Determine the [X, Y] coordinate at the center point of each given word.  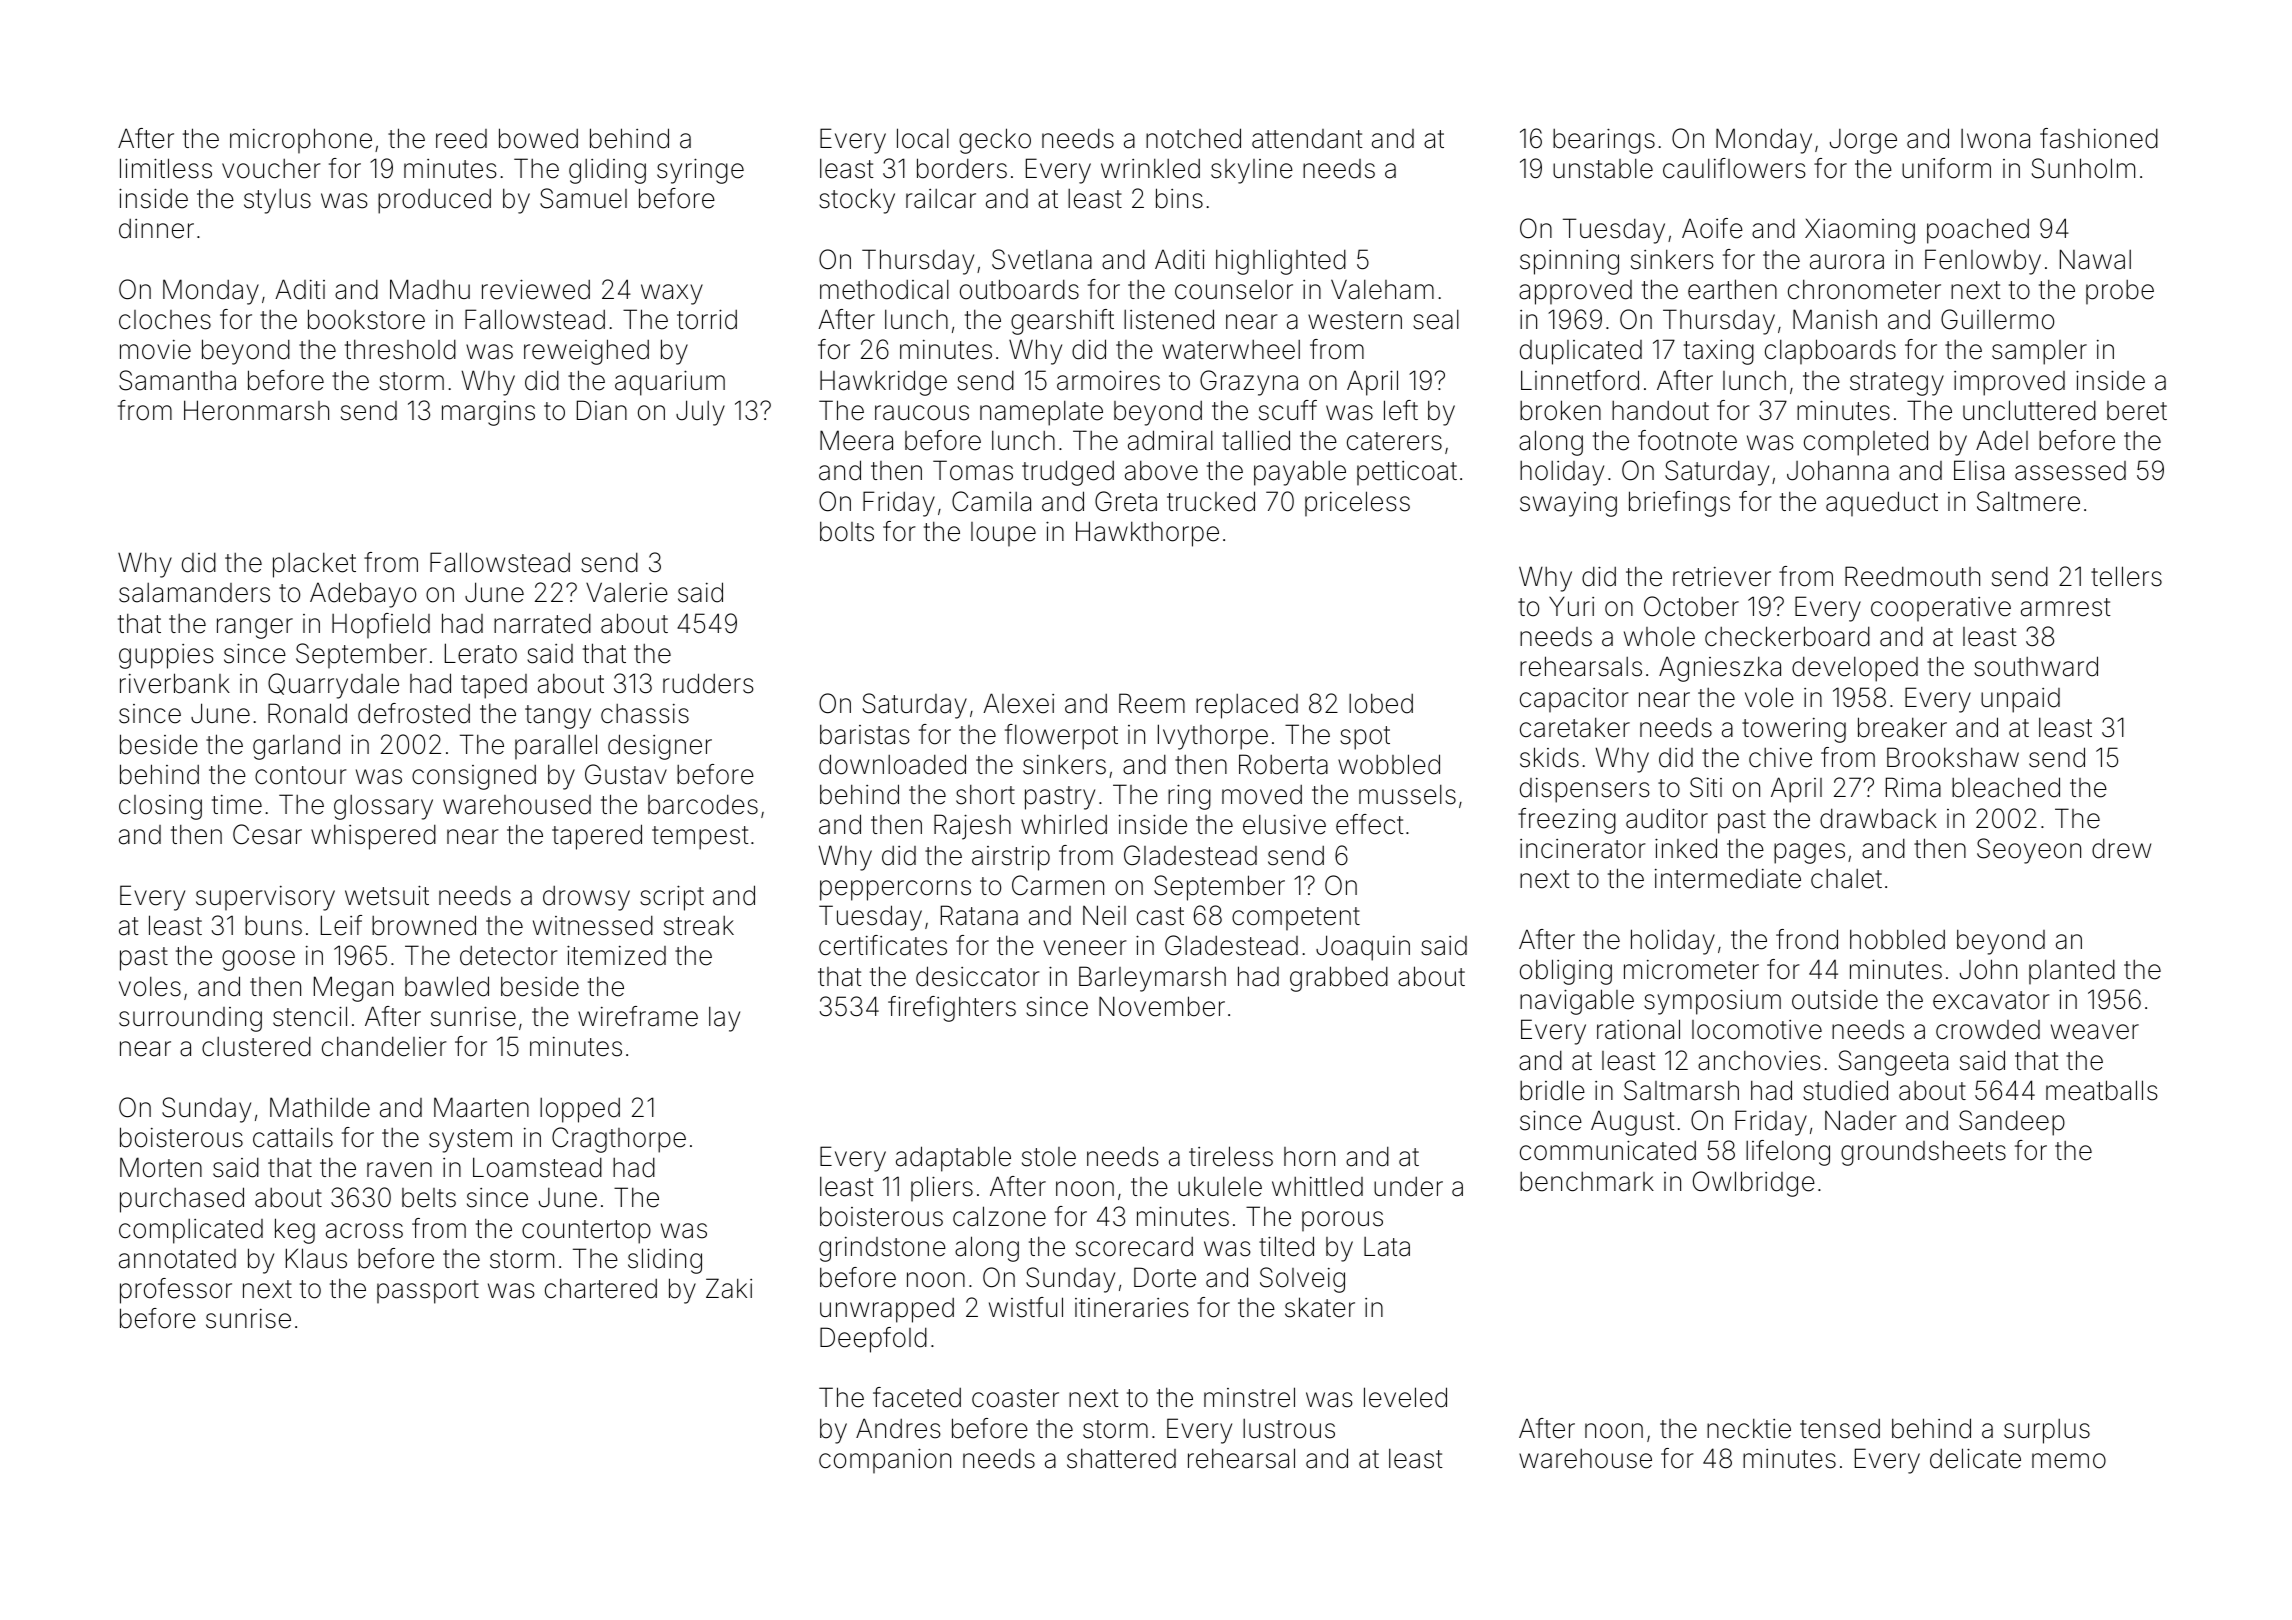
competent [1296, 919]
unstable [1603, 168]
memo [2069, 1461]
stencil [310, 1016]
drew [2121, 848]
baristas [865, 734]
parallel [556, 747]
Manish [1835, 319]
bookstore [366, 319]
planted [2072, 972]
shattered [1121, 1458]
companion [885, 1461]
